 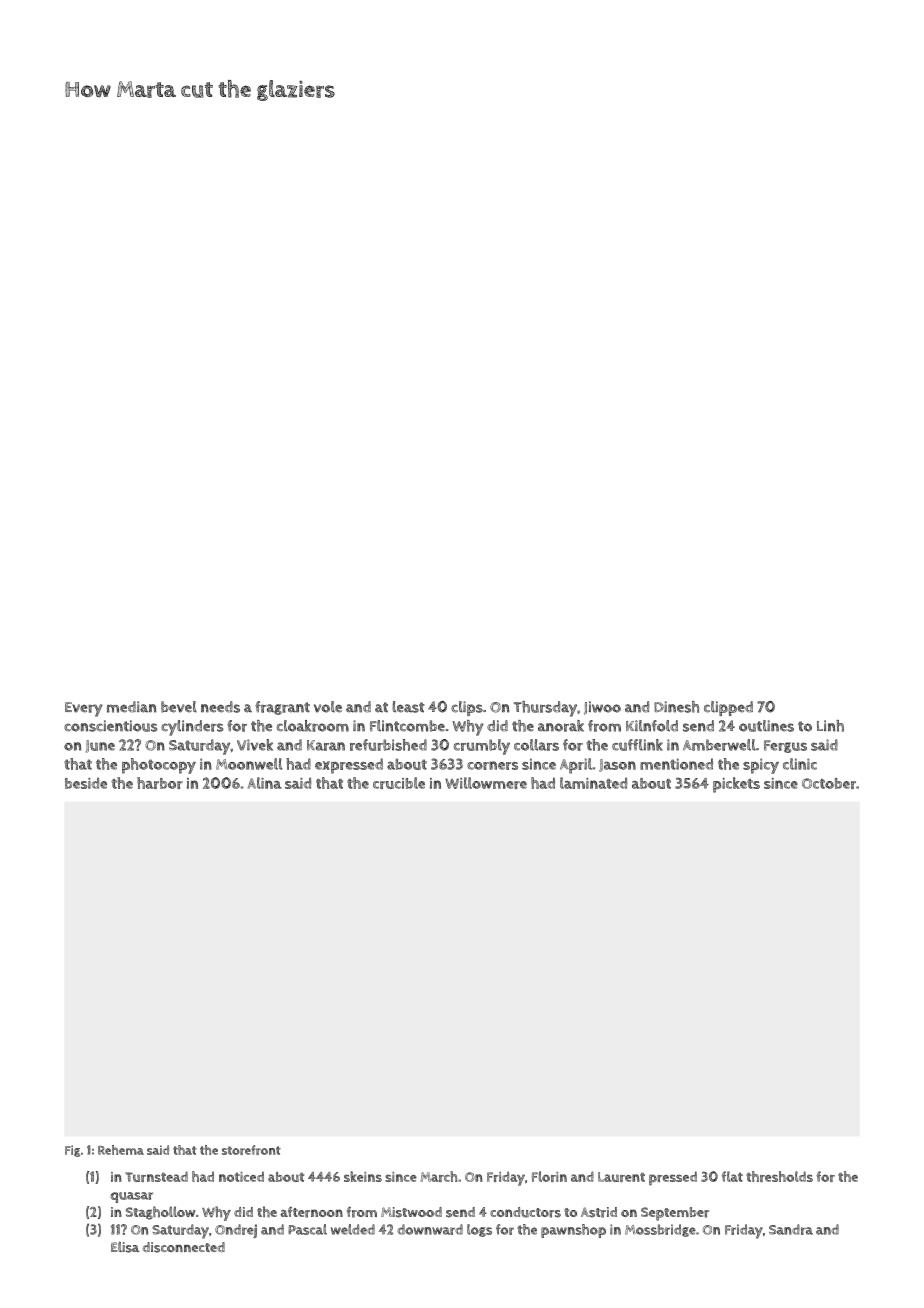 I want to click on crucible, so click(x=399, y=783).
